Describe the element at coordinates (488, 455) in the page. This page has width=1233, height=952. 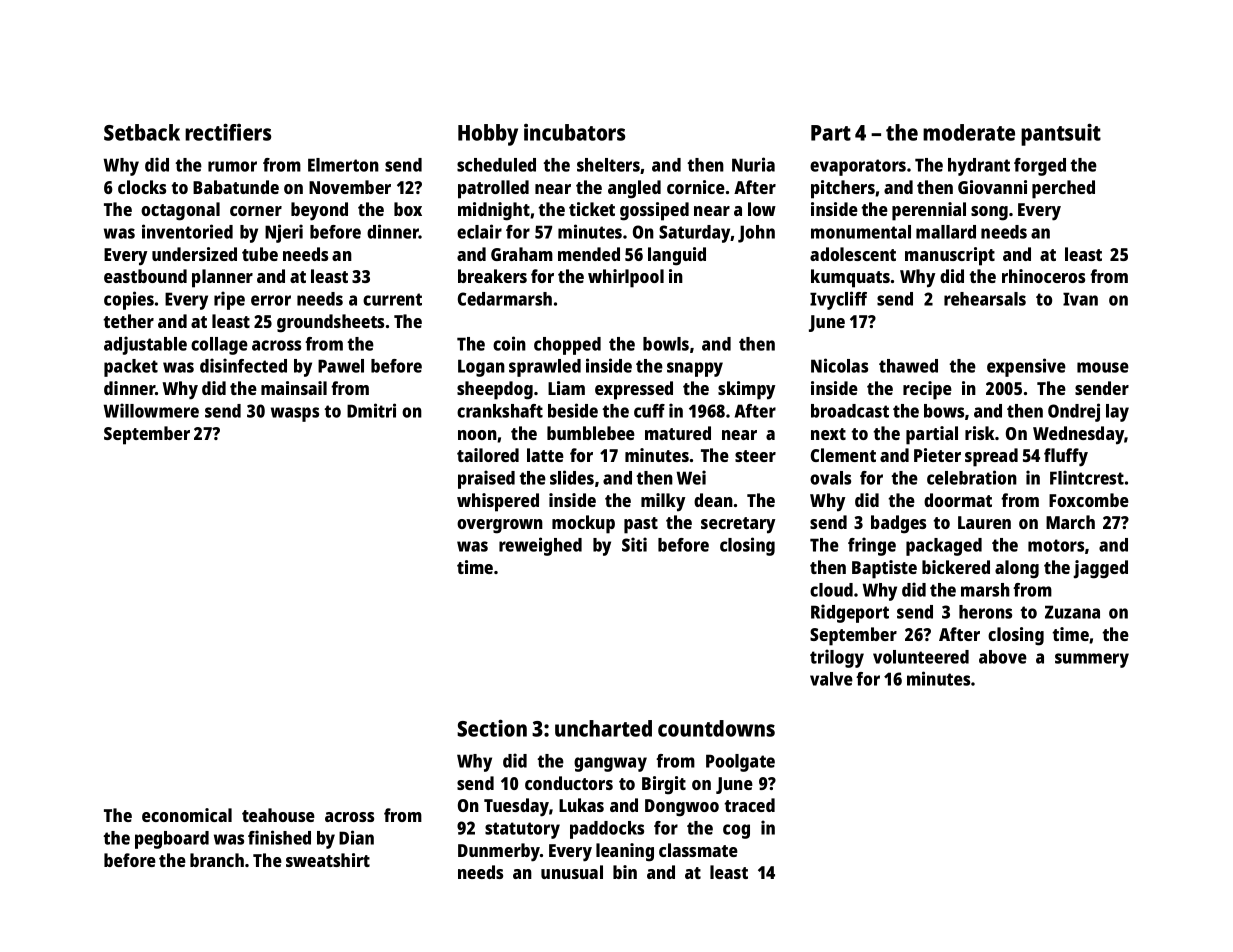
I see `tailored` at that location.
